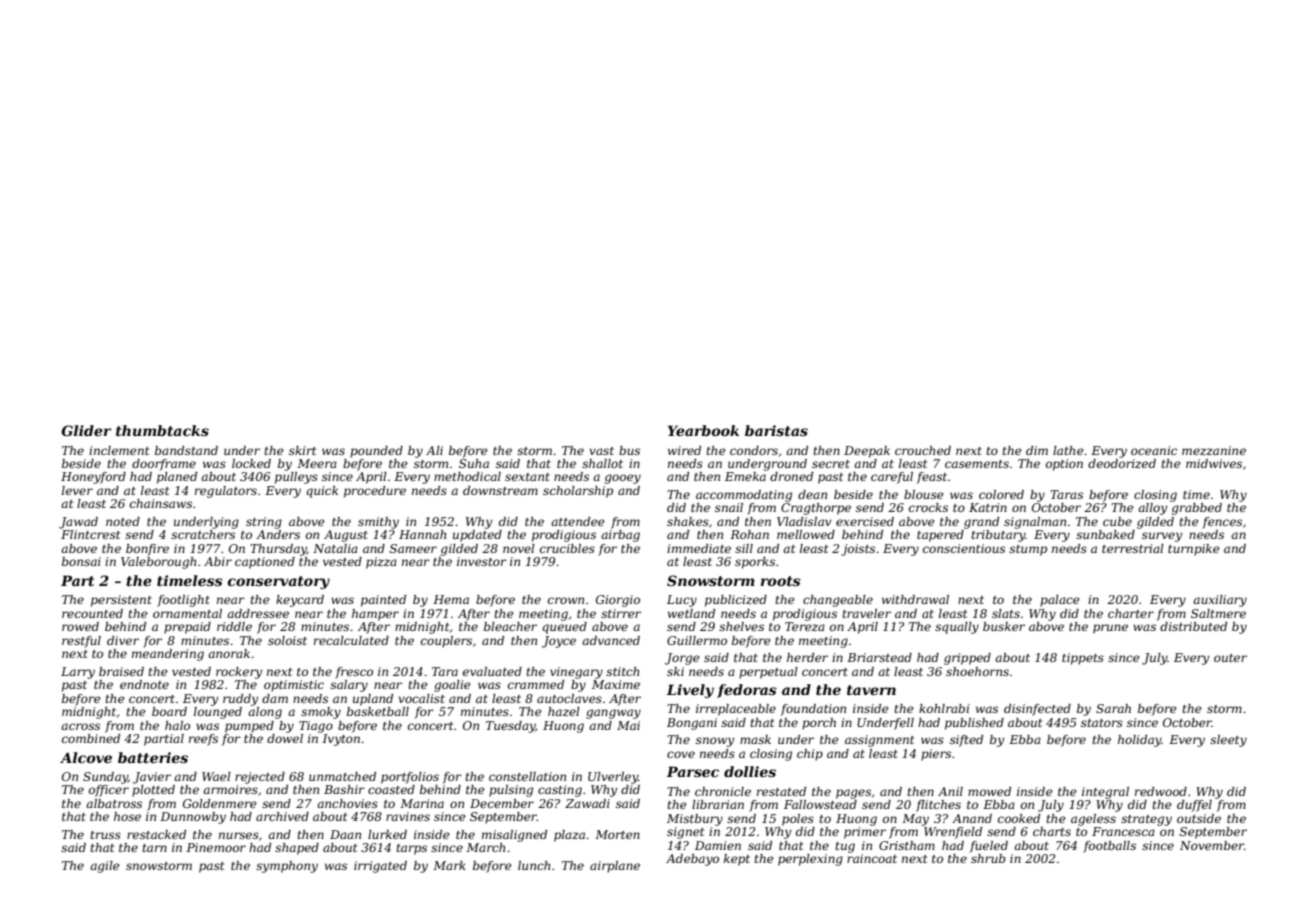 Image resolution: width=1308 pixels, height=924 pixels. Describe the element at coordinates (93, 478) in the page. I see `Honeyford` at that location.
